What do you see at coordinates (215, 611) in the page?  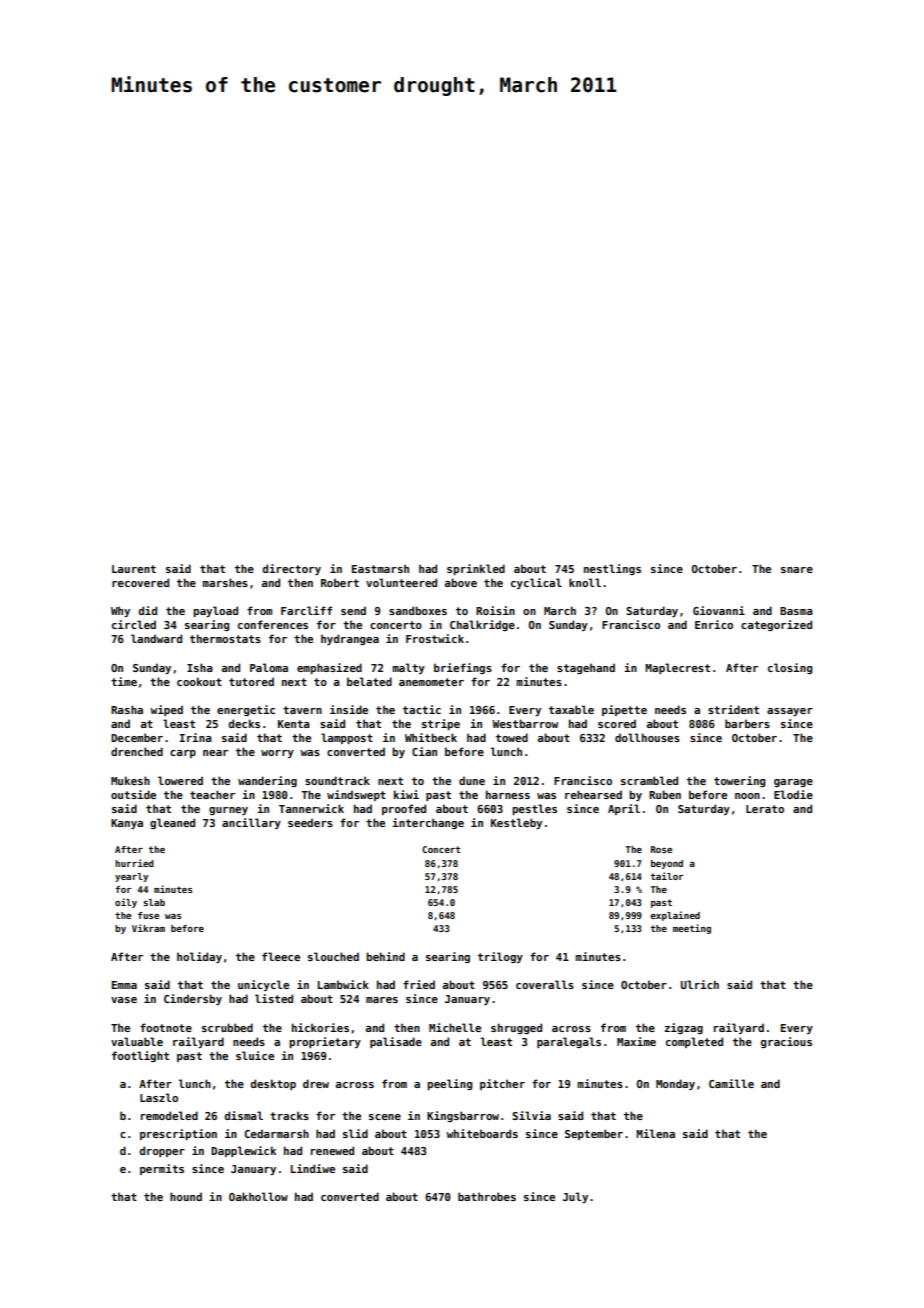 I see `payload` at bounding box center [215, 611].
